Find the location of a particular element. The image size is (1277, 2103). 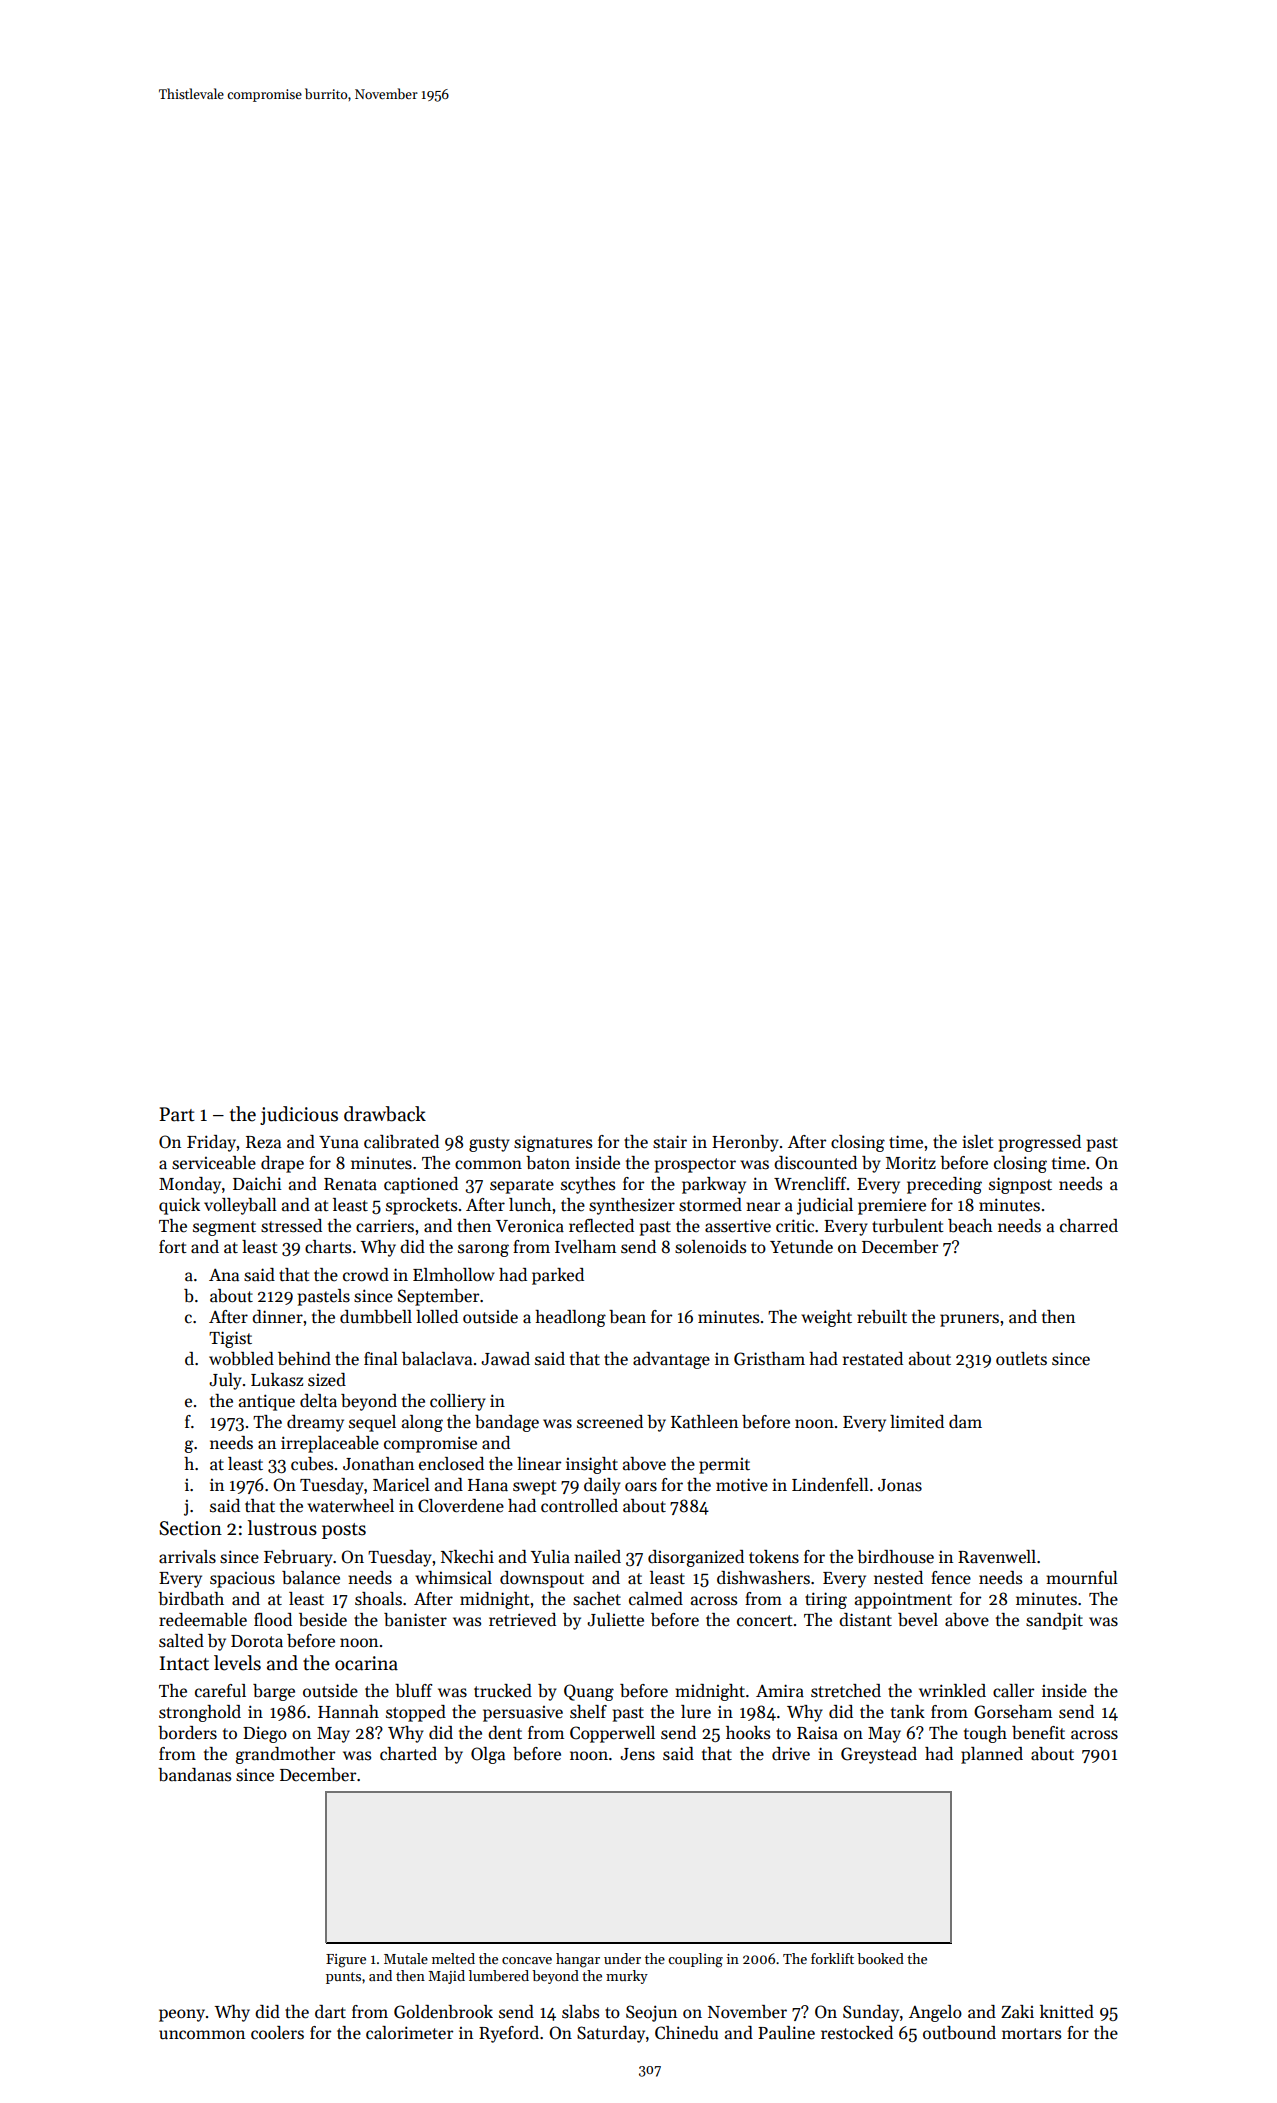

outlets is located at coordinates (1021, 1359).
